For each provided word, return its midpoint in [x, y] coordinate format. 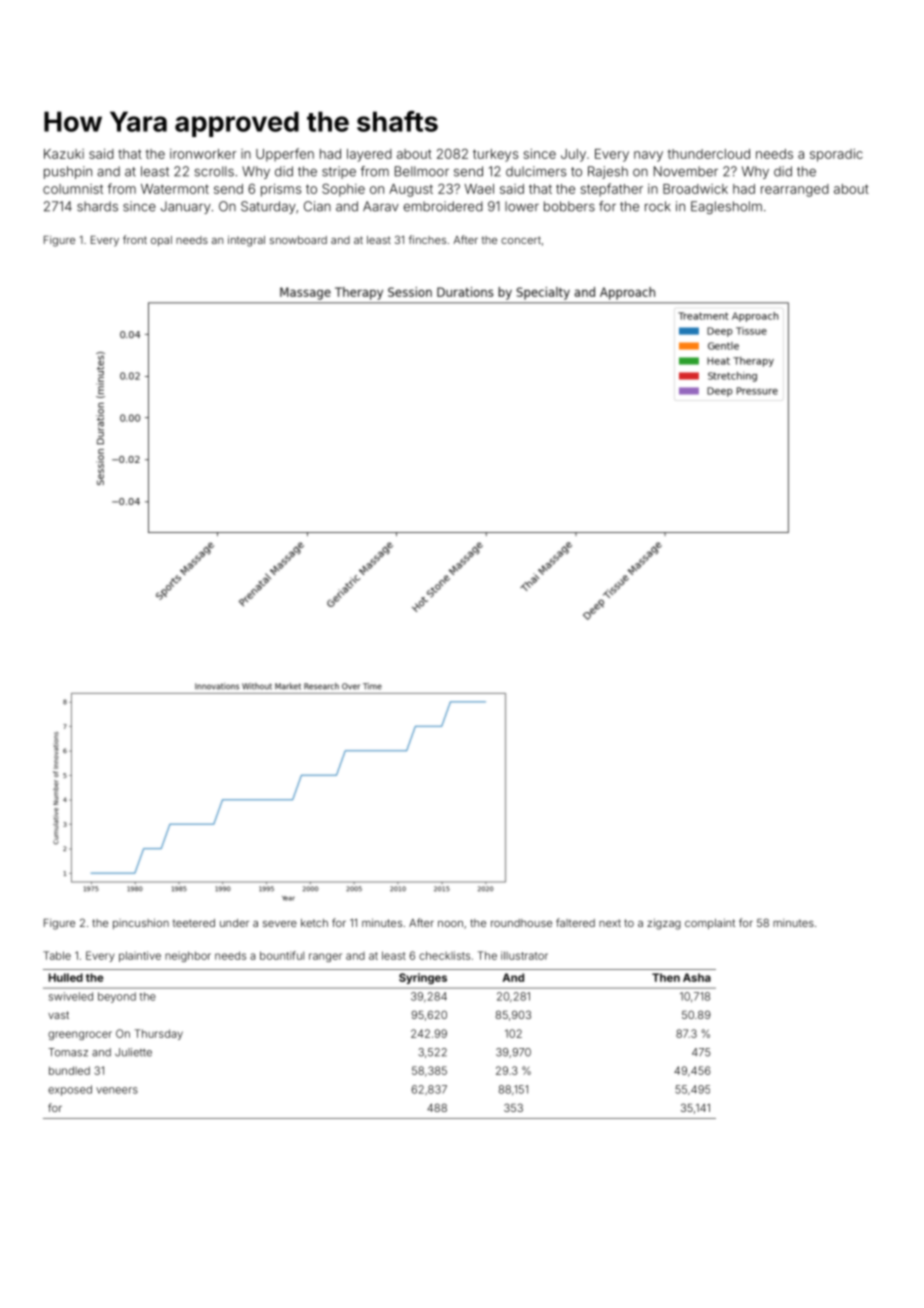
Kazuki [64, 154]
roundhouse [521, 923]
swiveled [71, 996]
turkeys [495, 155]
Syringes [423, 978]
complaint [710, 924]
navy [648, 156]
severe [280, 924]
